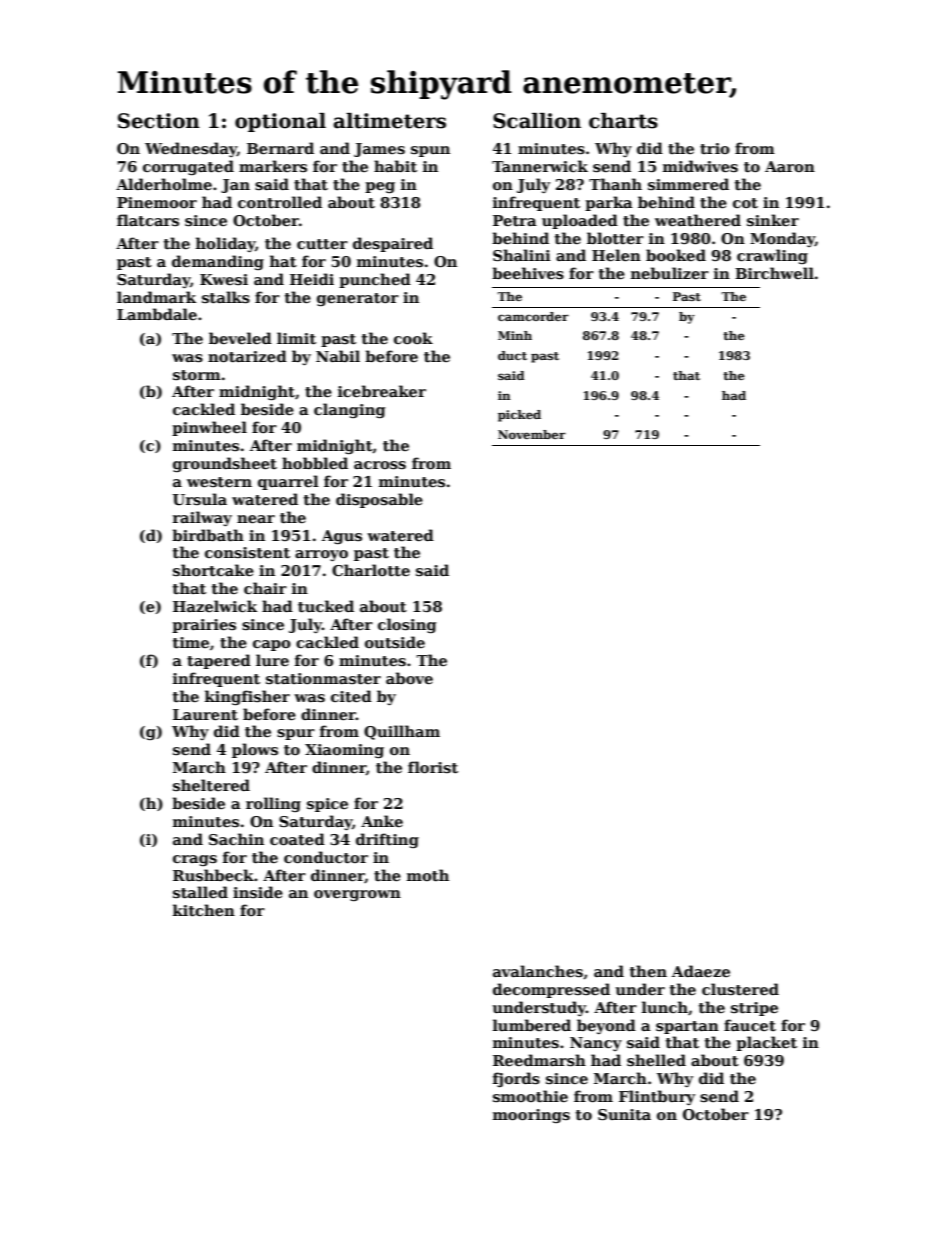  What do you see at coordinates (740, 989) in the screenshot?
I see `clustered` at bounding box center [740, 989].
